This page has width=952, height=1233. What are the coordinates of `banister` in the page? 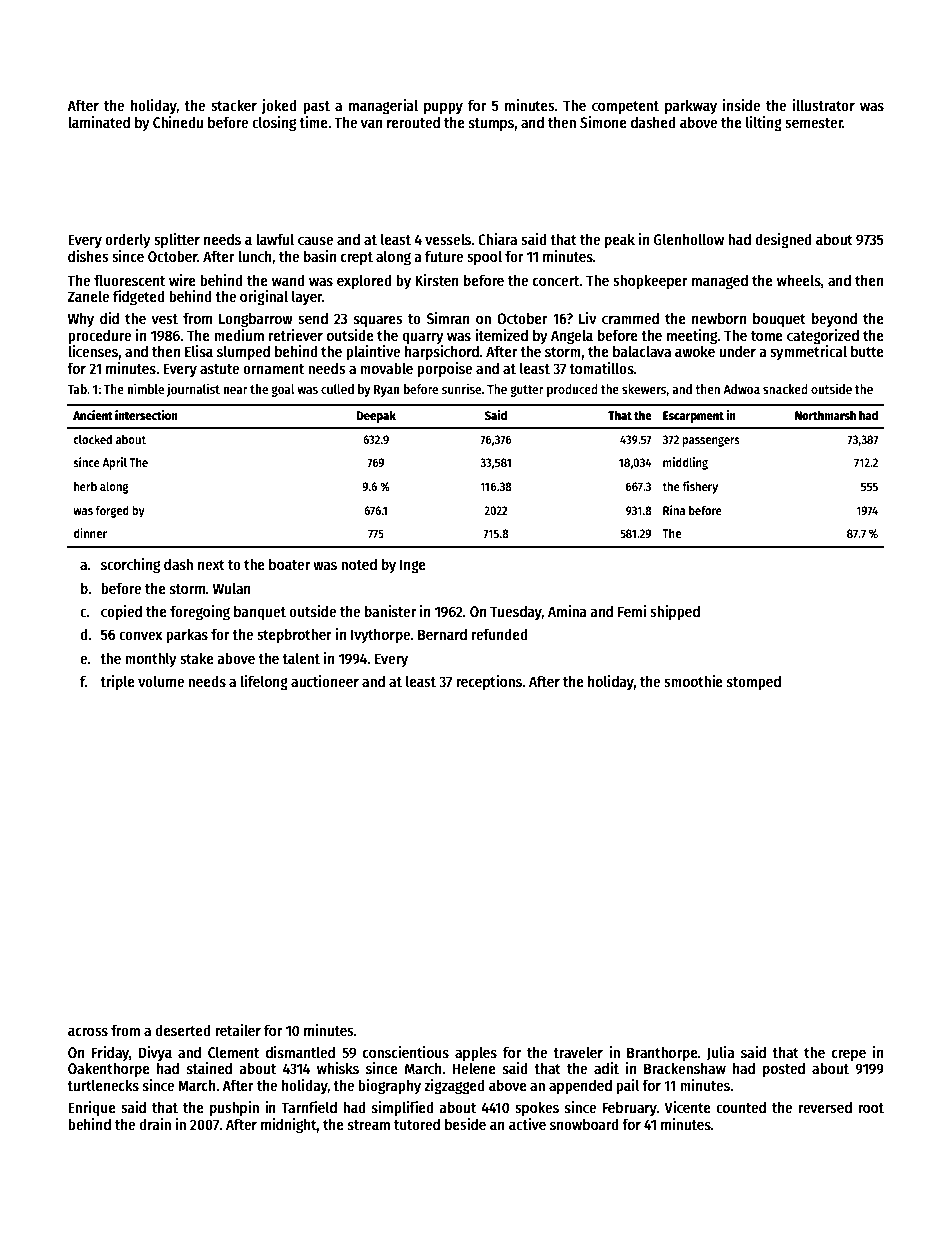 It's located at (390, 611).
